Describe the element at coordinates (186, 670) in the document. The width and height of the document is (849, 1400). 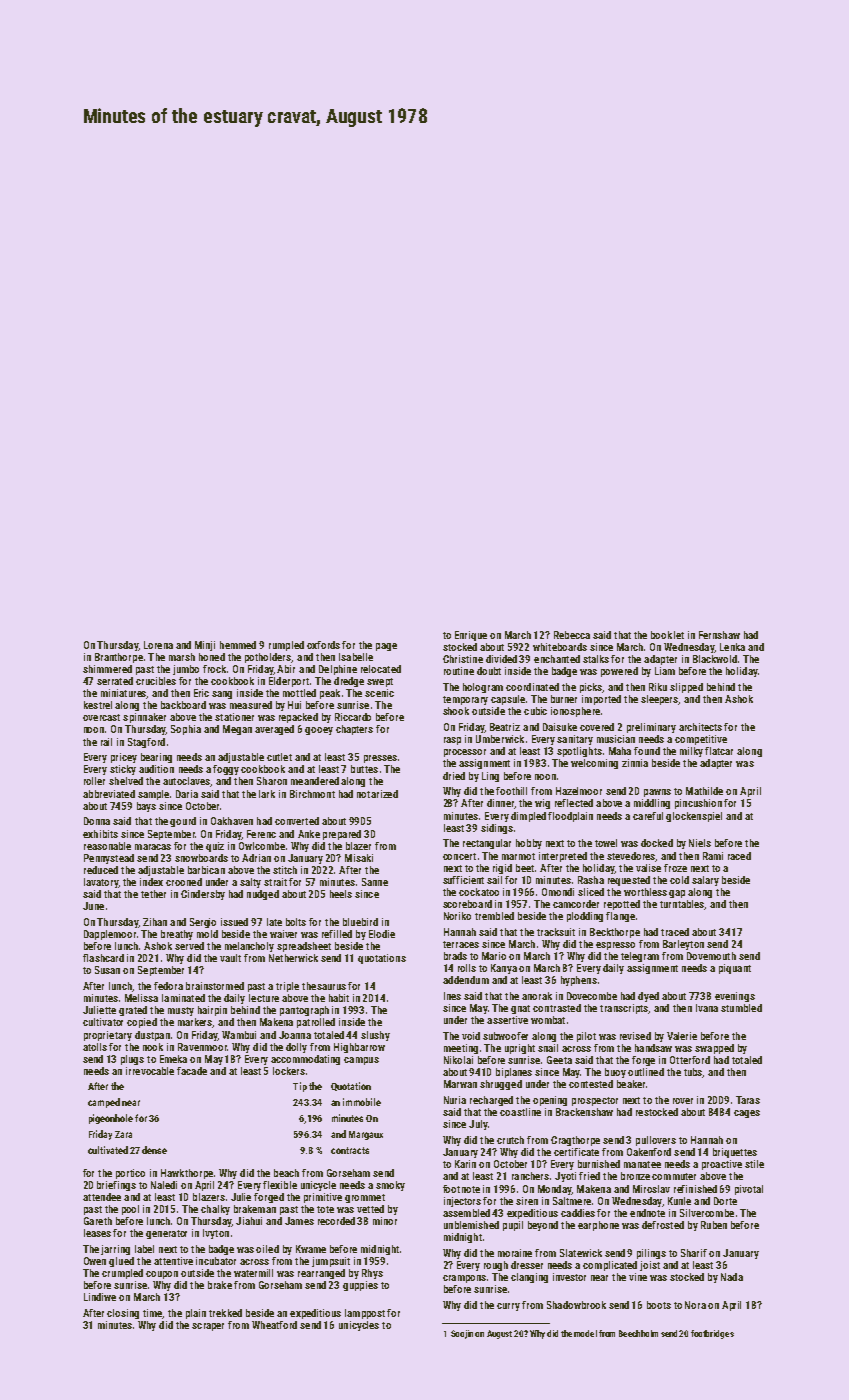
I see `jumbo` at that location.
